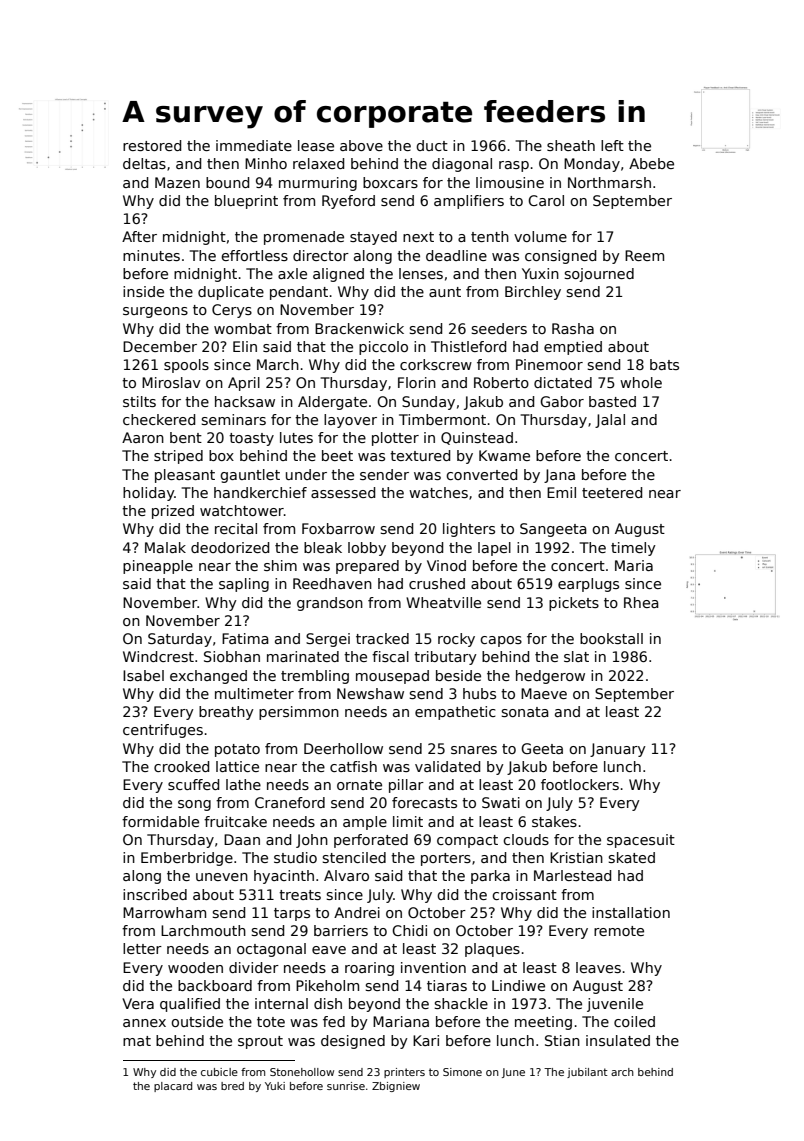 The width and height of the image is (804, 1141). I want to click on parka, so click(490, 877).
